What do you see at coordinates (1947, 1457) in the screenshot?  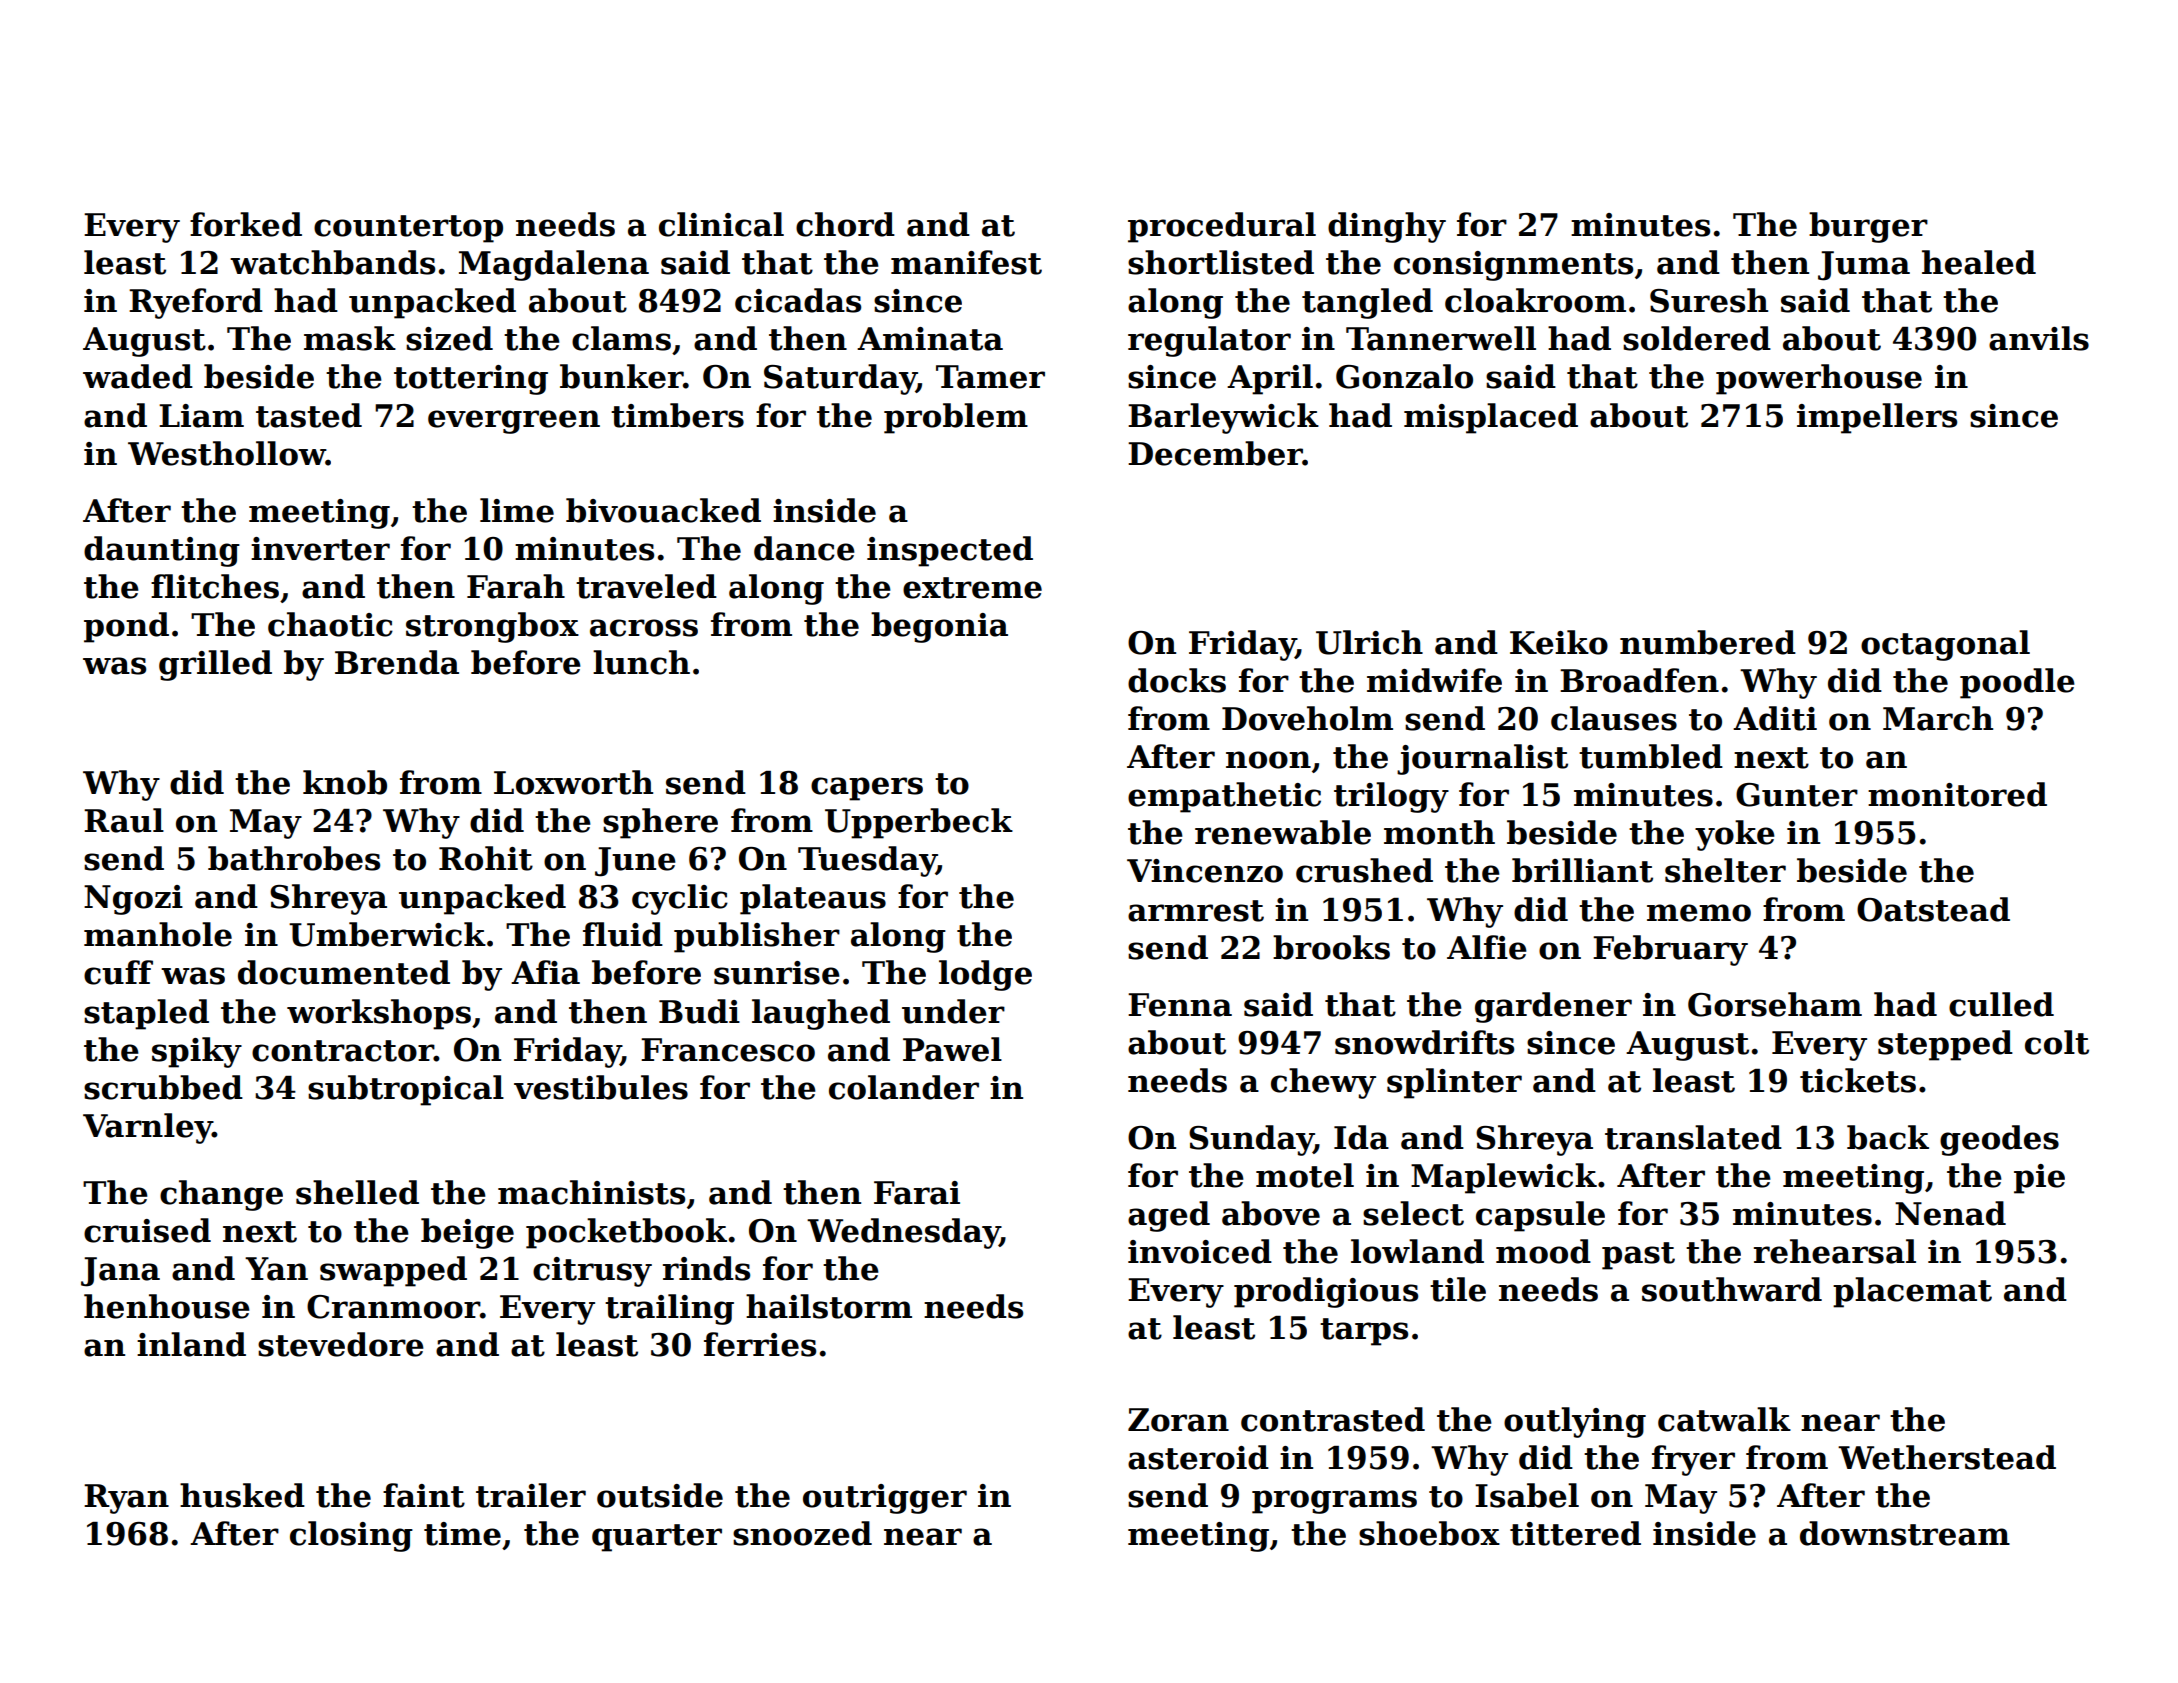 I see `Wetherstead` at bounding box center [1947, 1457].
